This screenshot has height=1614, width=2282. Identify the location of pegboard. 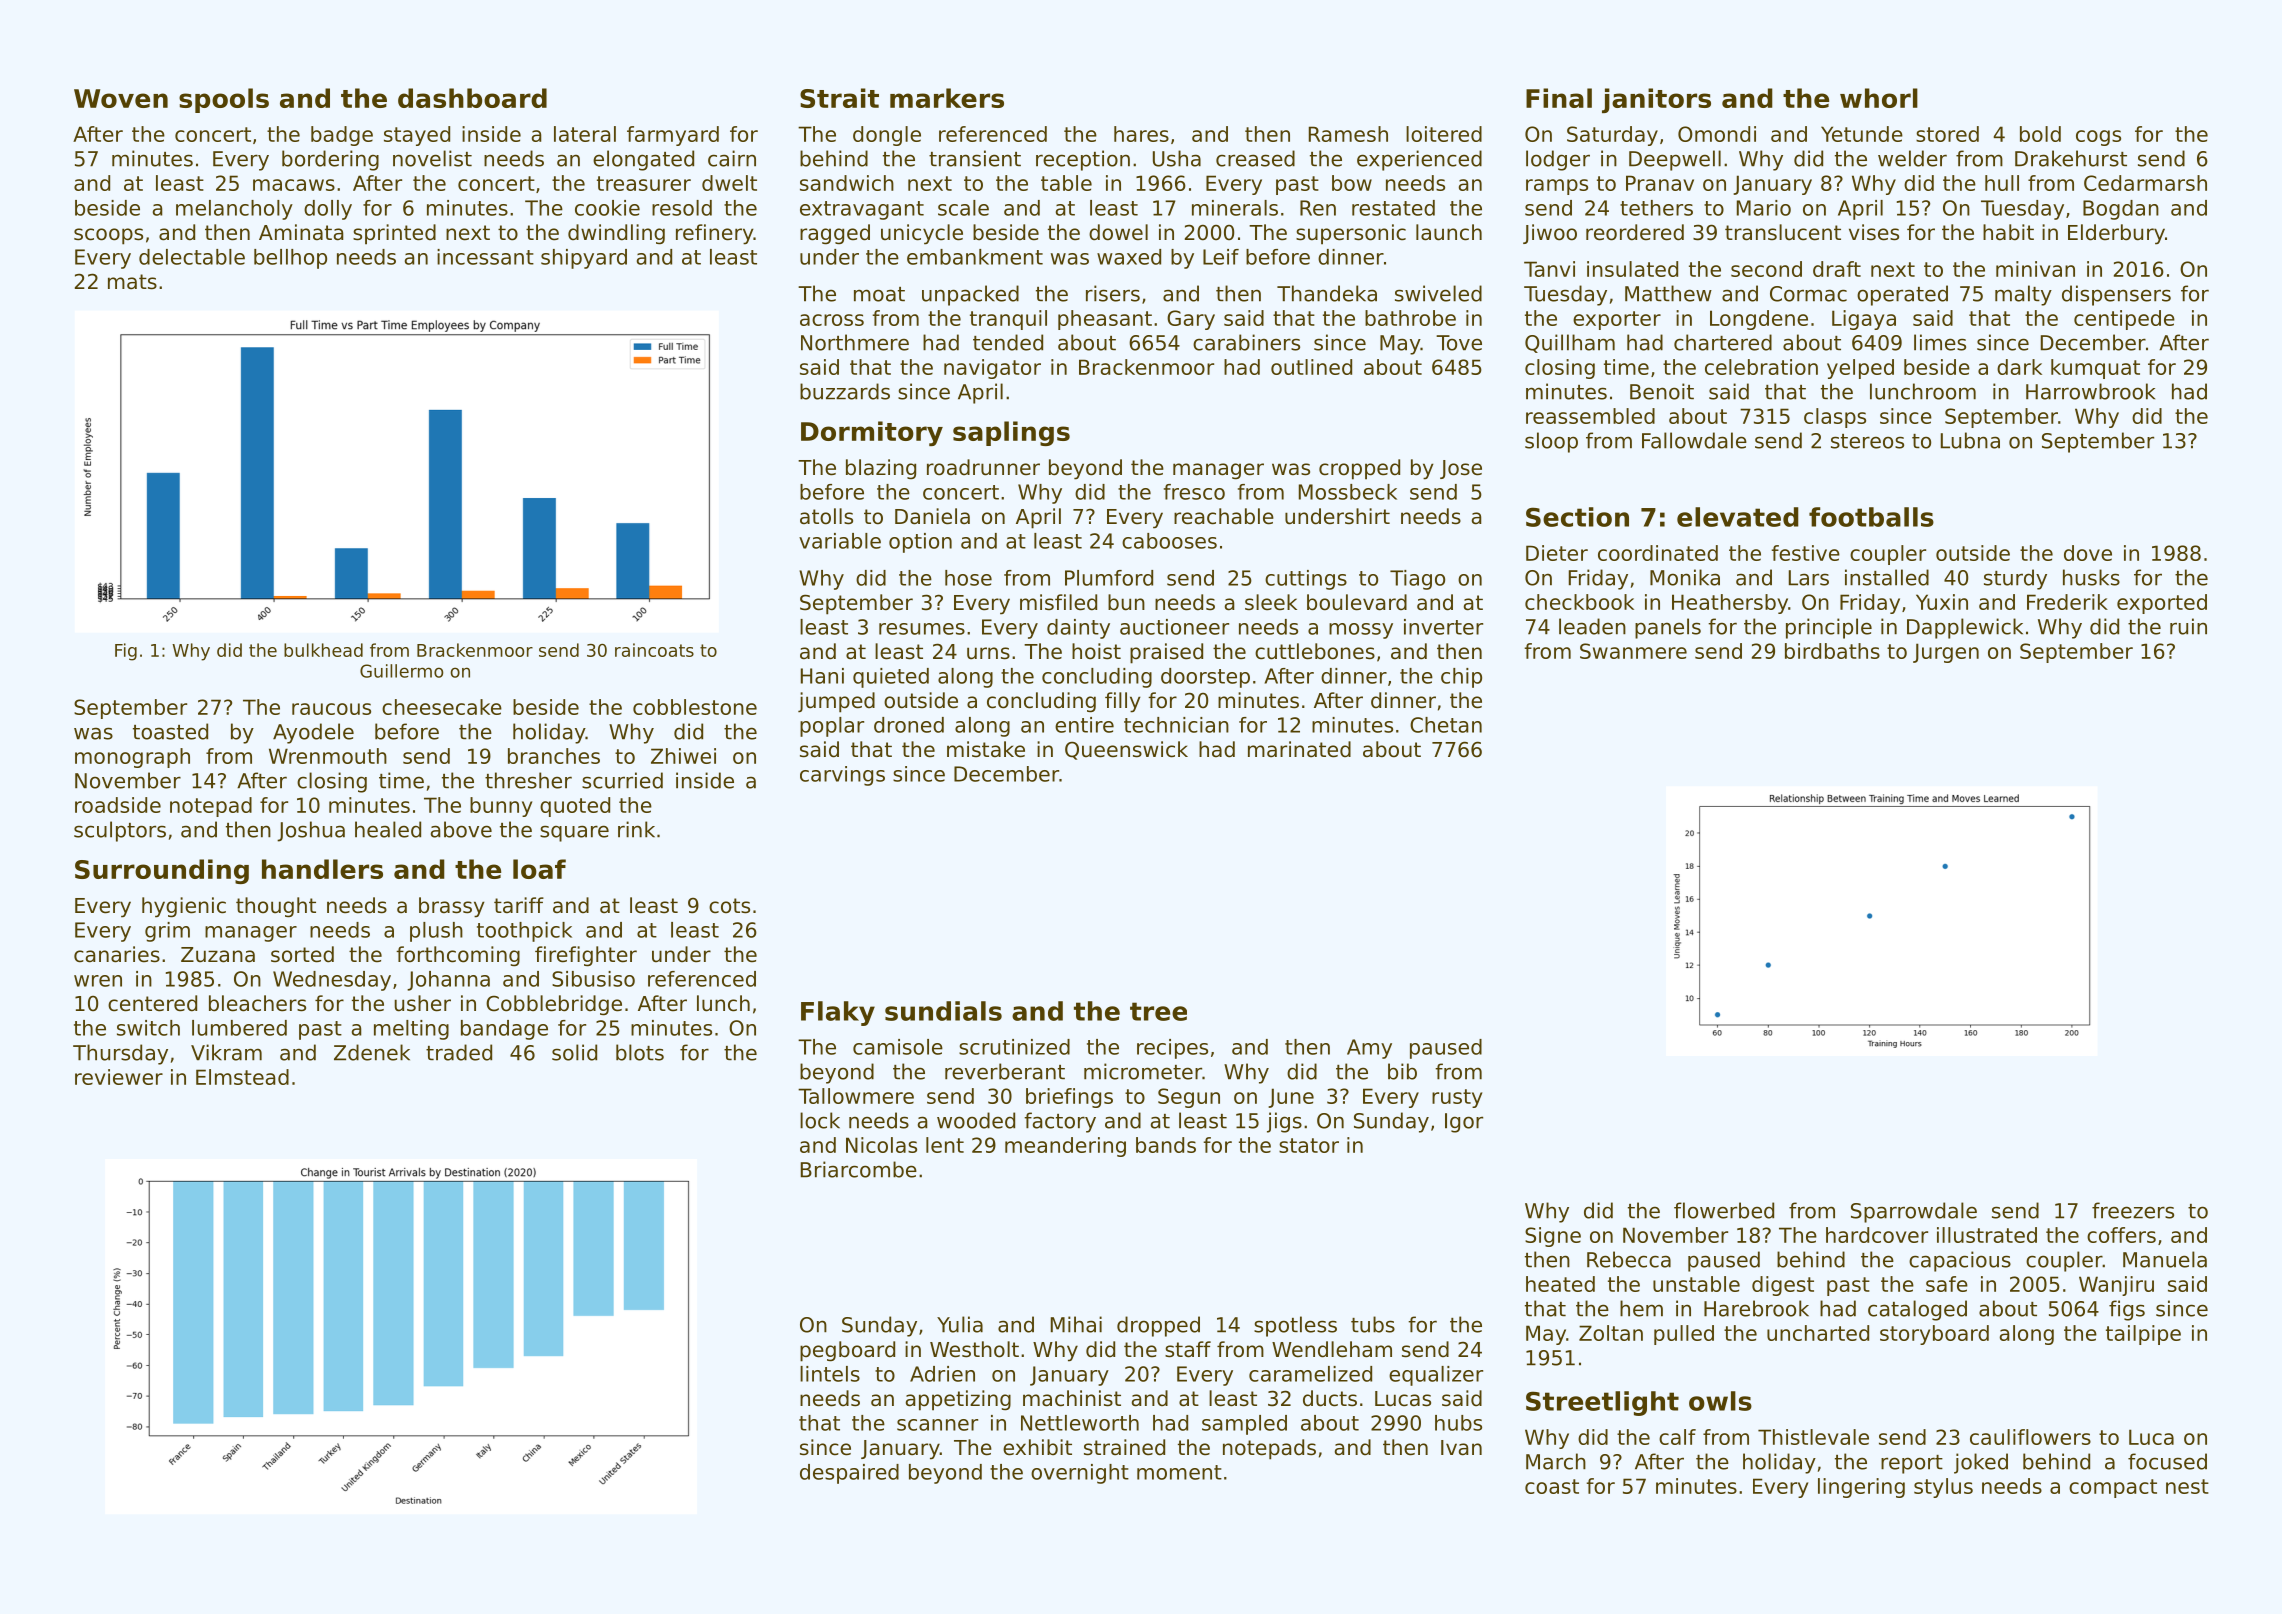
(847, 1351).
